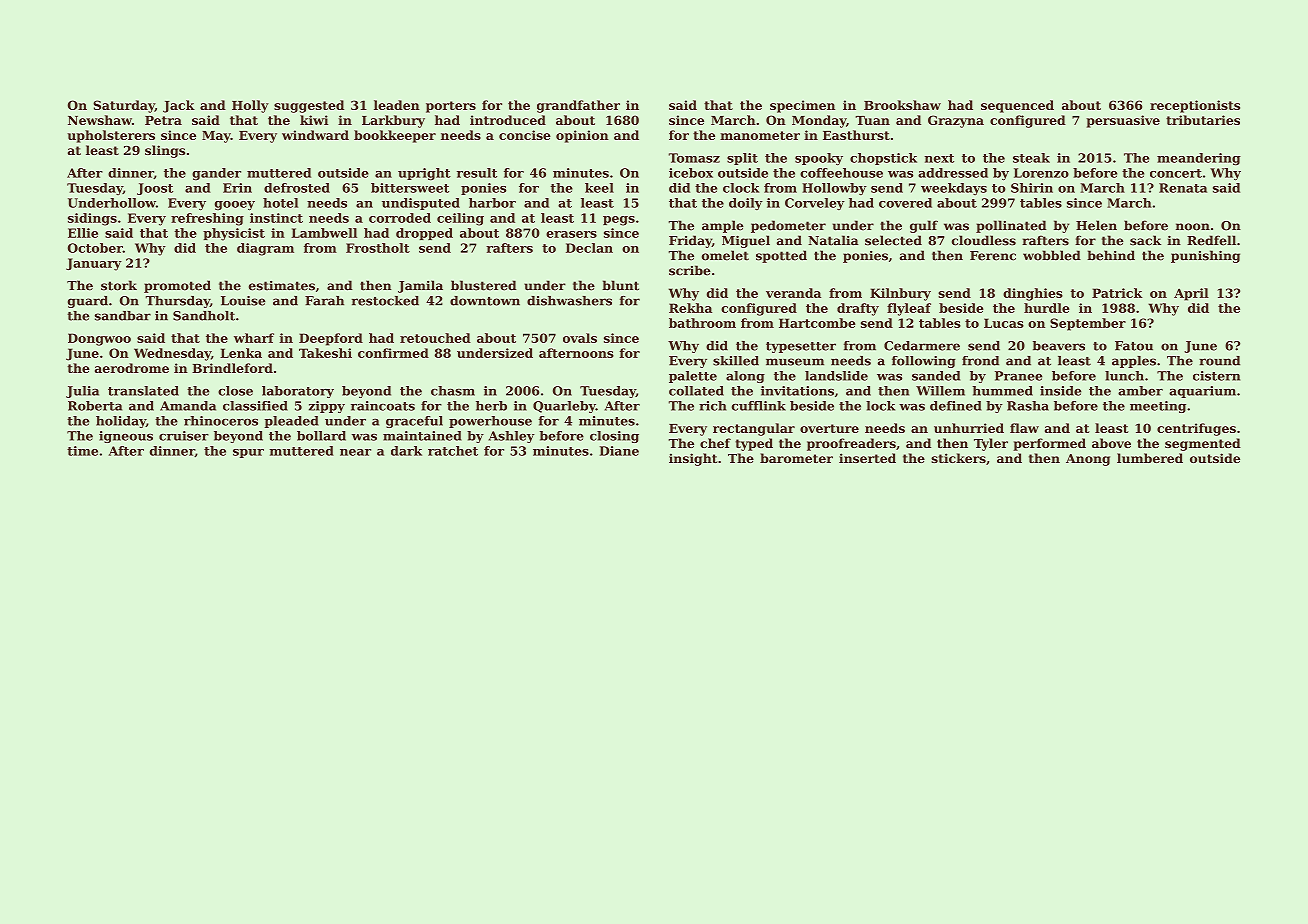 The image size is (1308, 924). Describe the element at coordinates (1134, 346) in the image. I see `Fatou` at that location.
